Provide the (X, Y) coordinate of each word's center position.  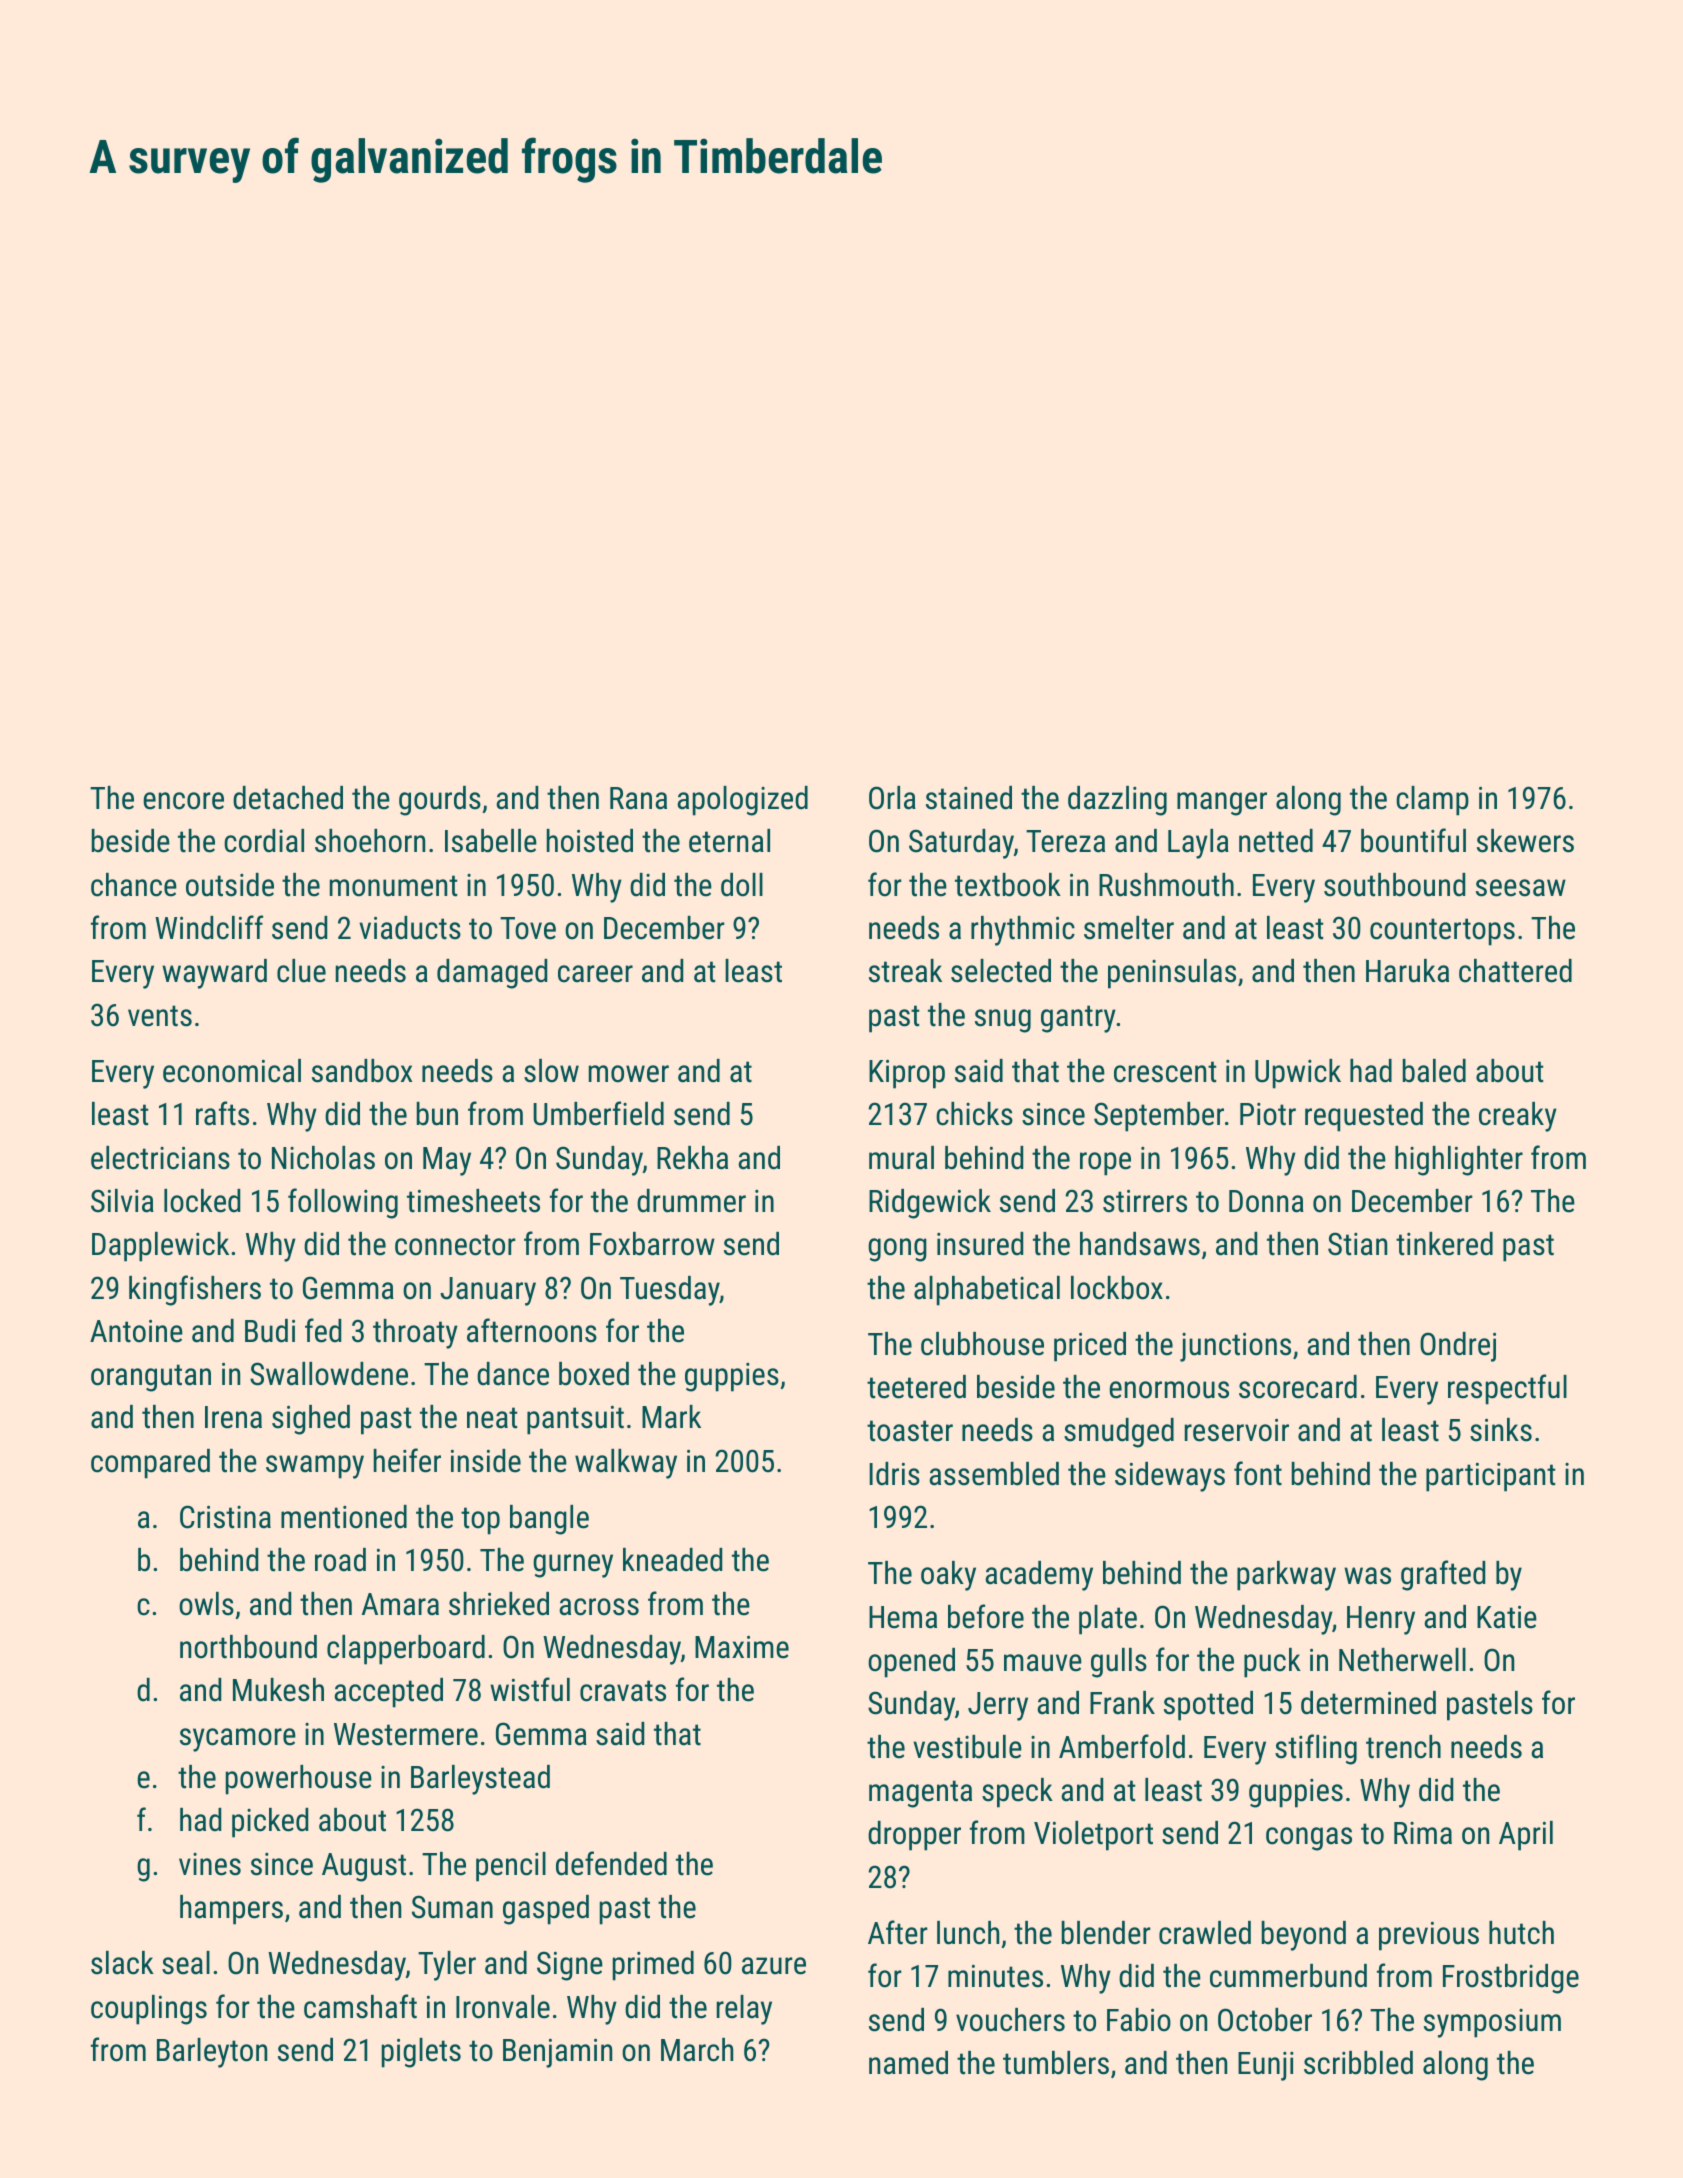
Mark (671, 1417)
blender (1106, 1933)
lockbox (1117, 1288)
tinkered (1444, 1244)
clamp (1432, 801)
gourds (440, 801)
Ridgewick (930, 1204)
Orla (892, 798)
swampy (315, 1467)
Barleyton (212, 2053)
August (364, 1867)
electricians (160, 1158)
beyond (1304, 1936)
